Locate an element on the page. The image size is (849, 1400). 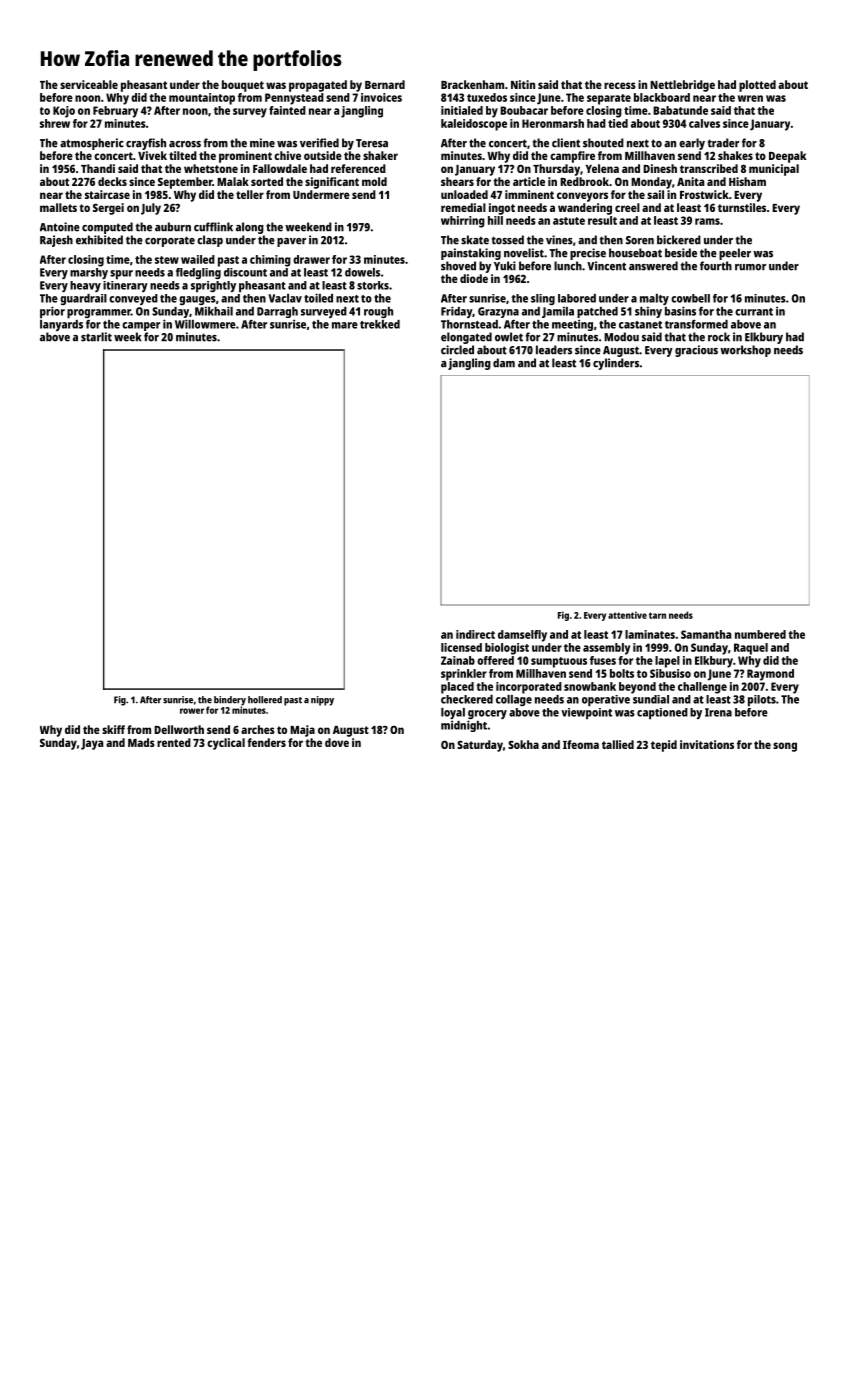
fuses is located at coordinates (603, 660).
